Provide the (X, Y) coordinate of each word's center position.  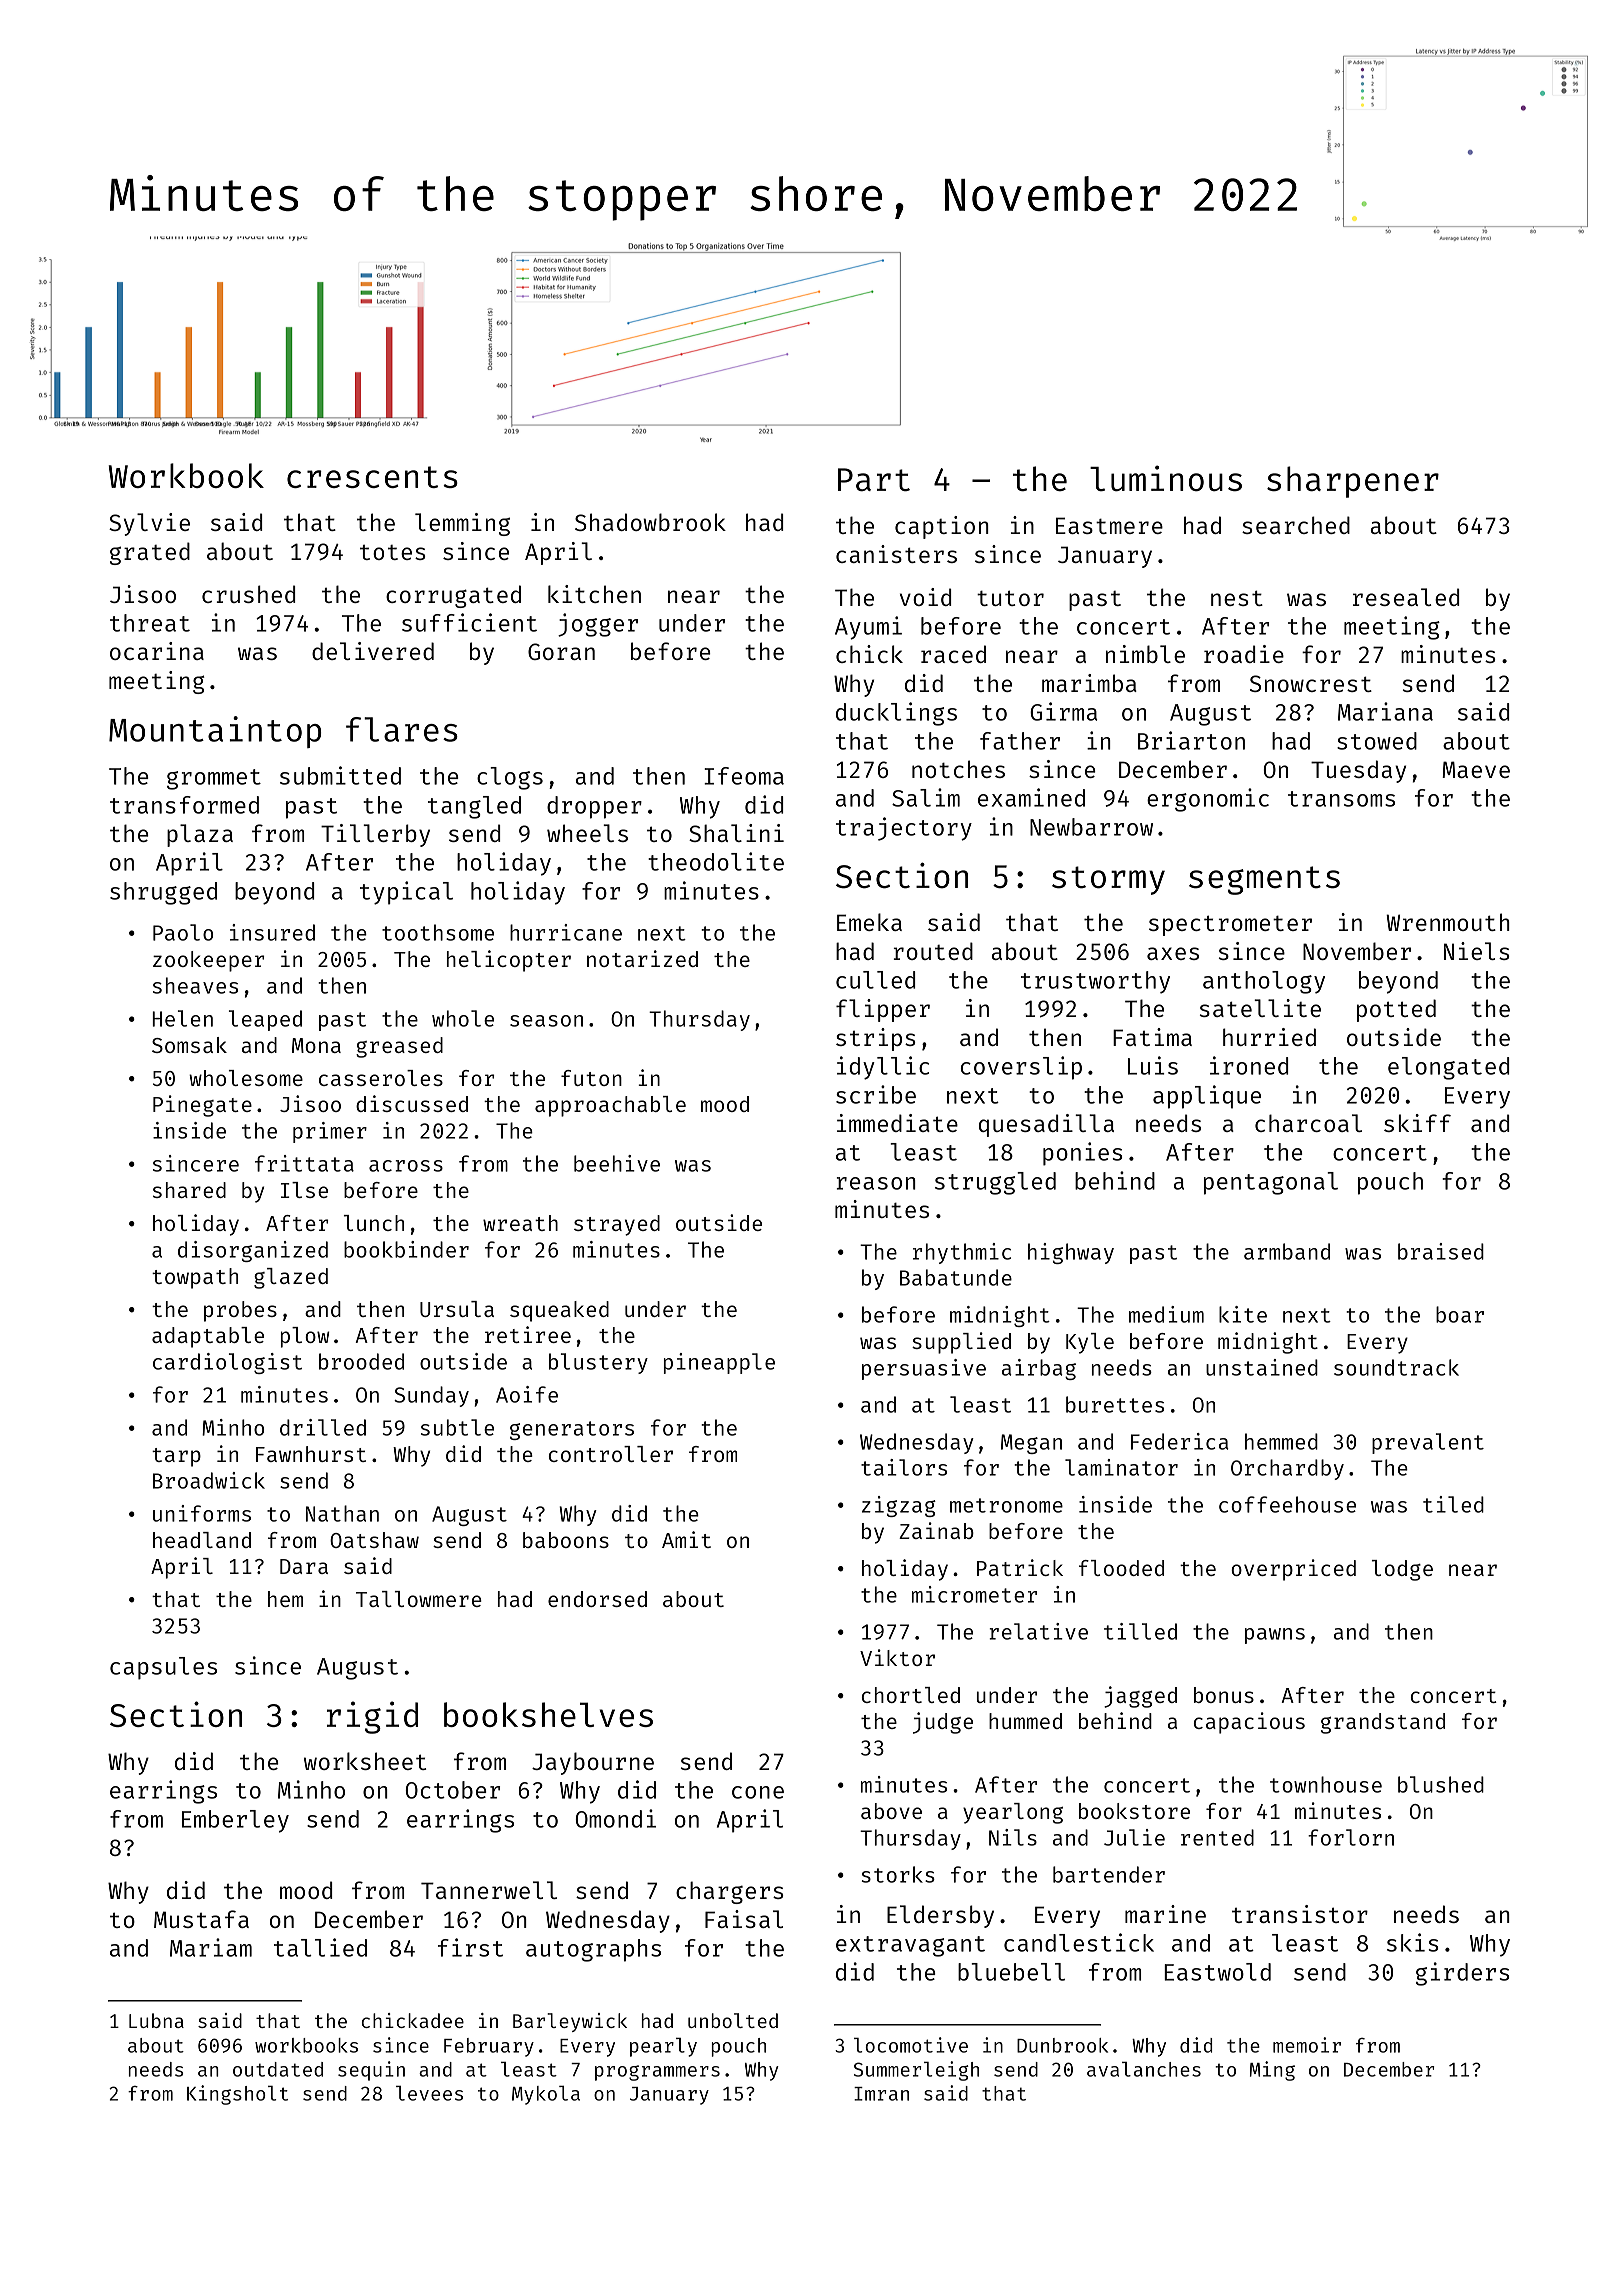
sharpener (1353, 482)
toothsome (438, 932)
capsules (163, 1668)
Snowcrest (1311, 683)
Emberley (235, 1821)
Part (874, 479)
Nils (1013, 1837)
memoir (1307, 2045)
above (891, 1811)
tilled (1140, 1631)
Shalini (736, 833)
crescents (372, 477)
